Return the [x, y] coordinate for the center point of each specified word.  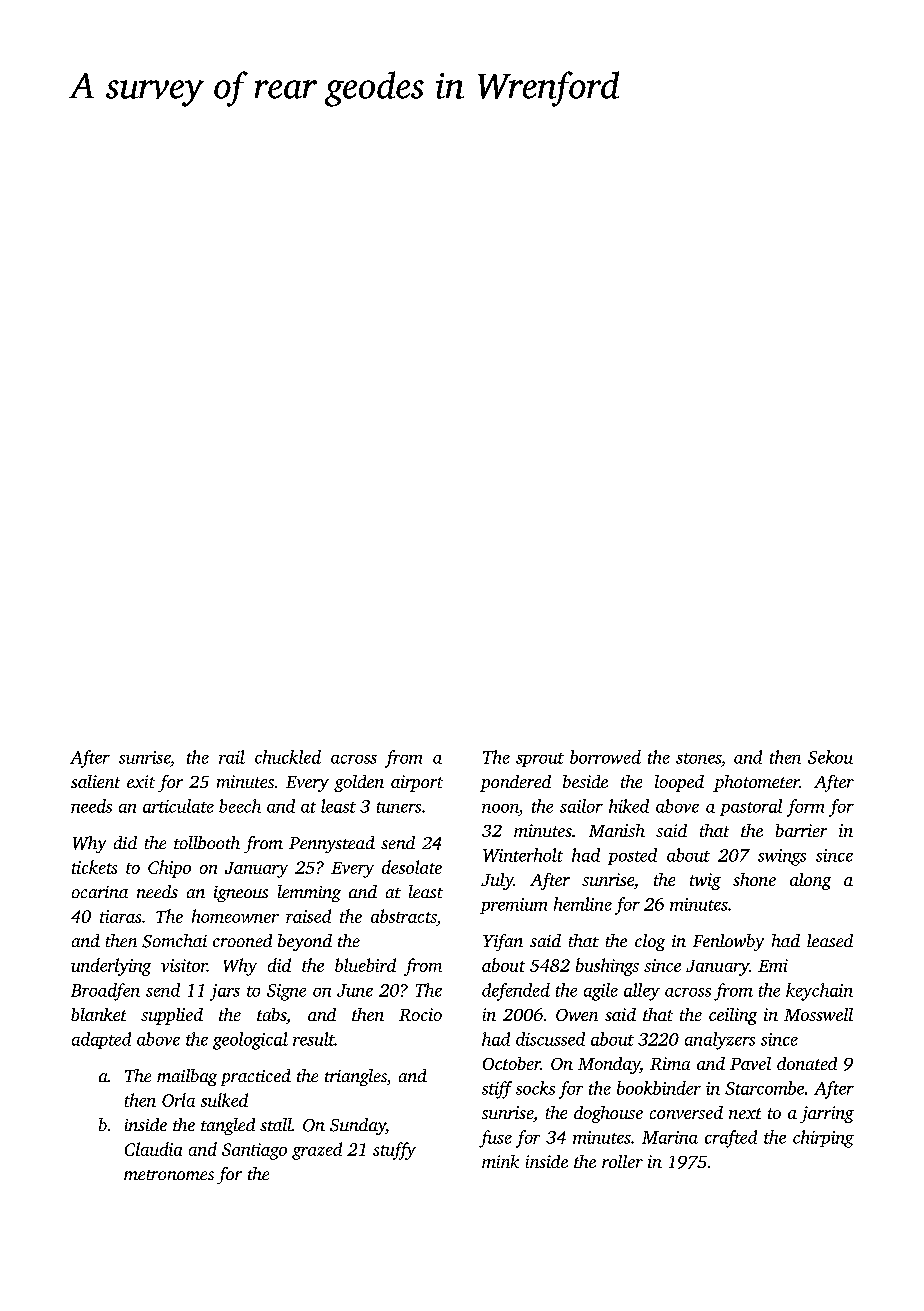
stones [698, 758]
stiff [497, 1090]
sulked [224, 1100]
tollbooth [207, 842]
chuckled [288, 757]
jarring [827, 1114]
